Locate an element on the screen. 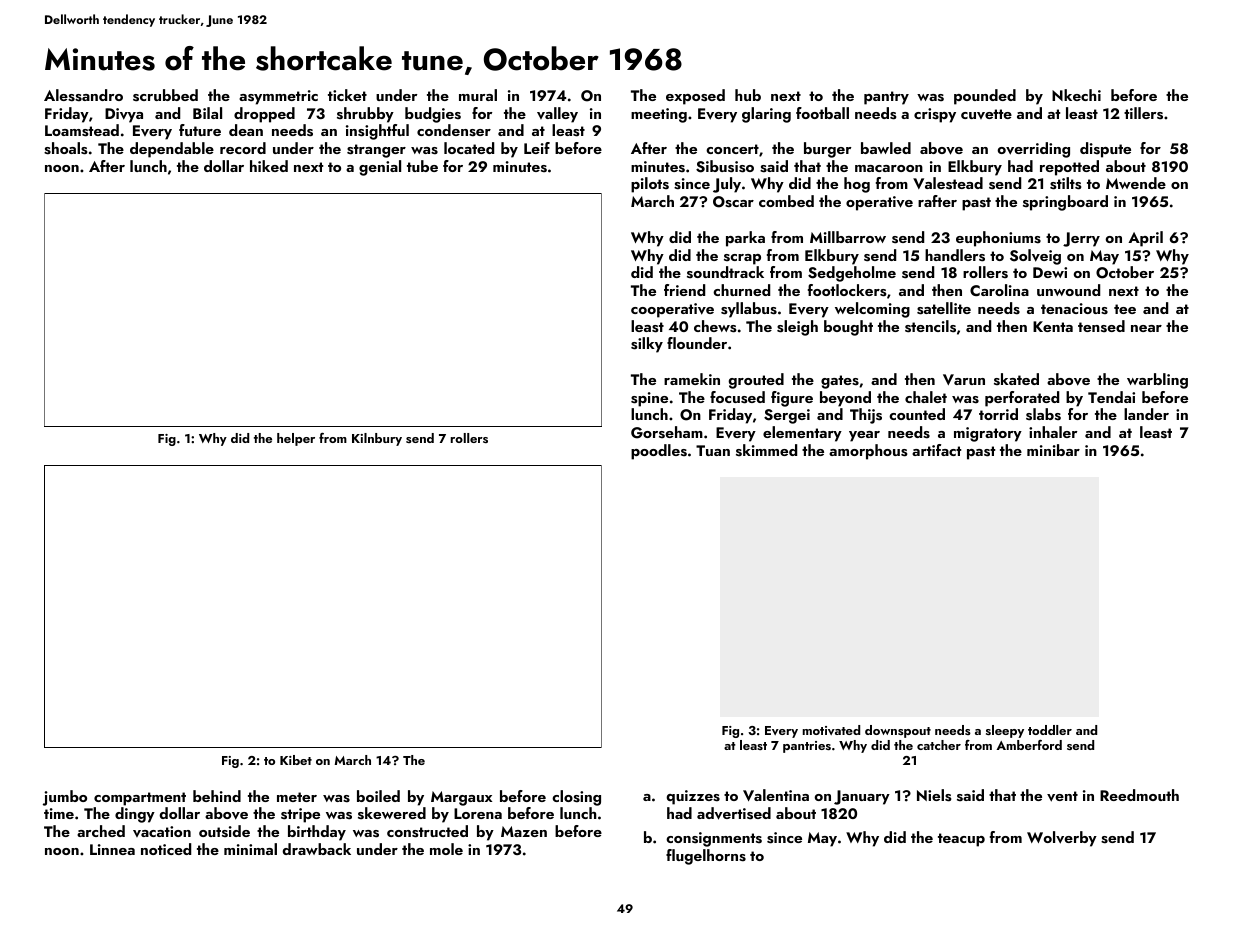  sleepy is located at coordinates (1005, 731).
